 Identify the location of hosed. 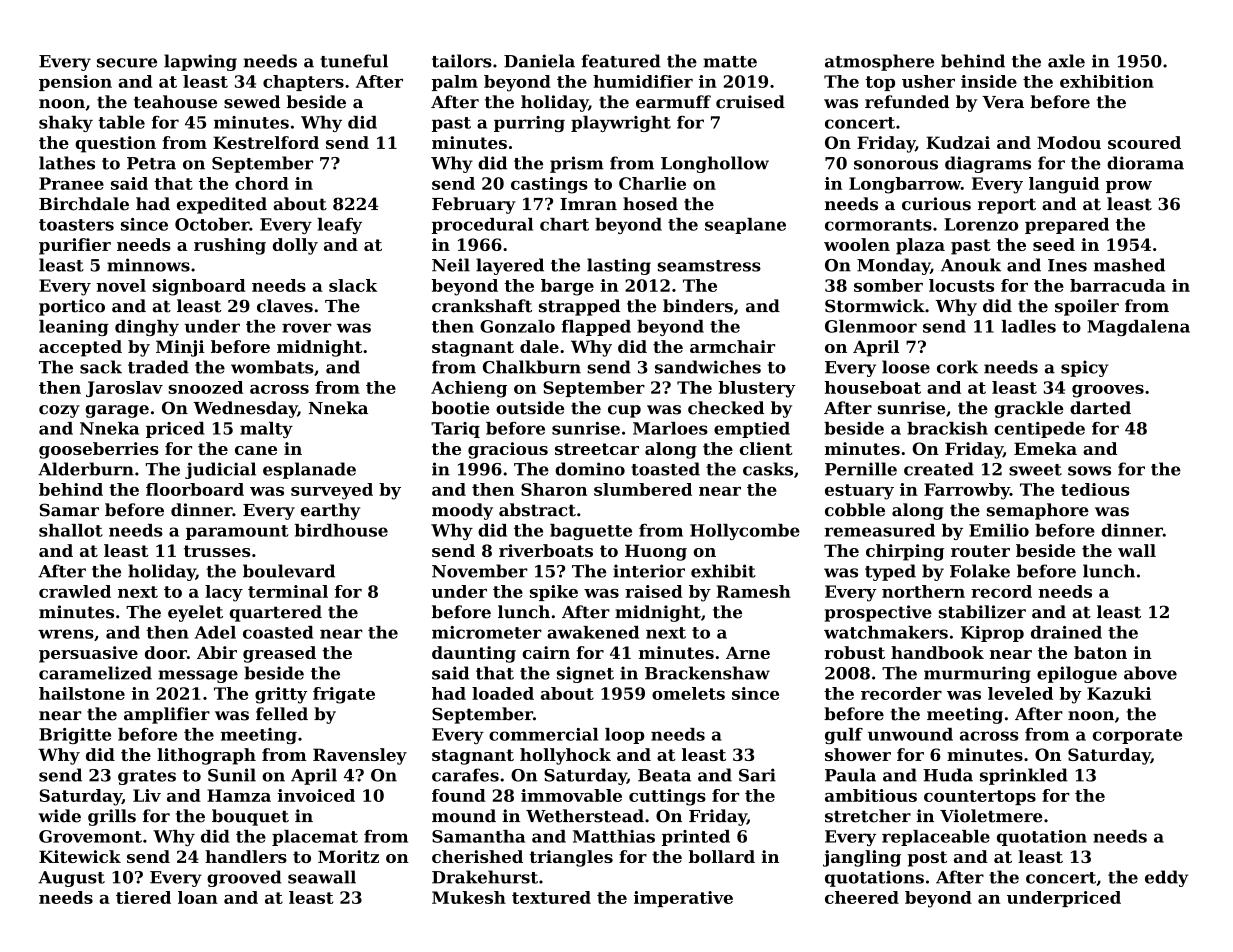
(650, 204).
